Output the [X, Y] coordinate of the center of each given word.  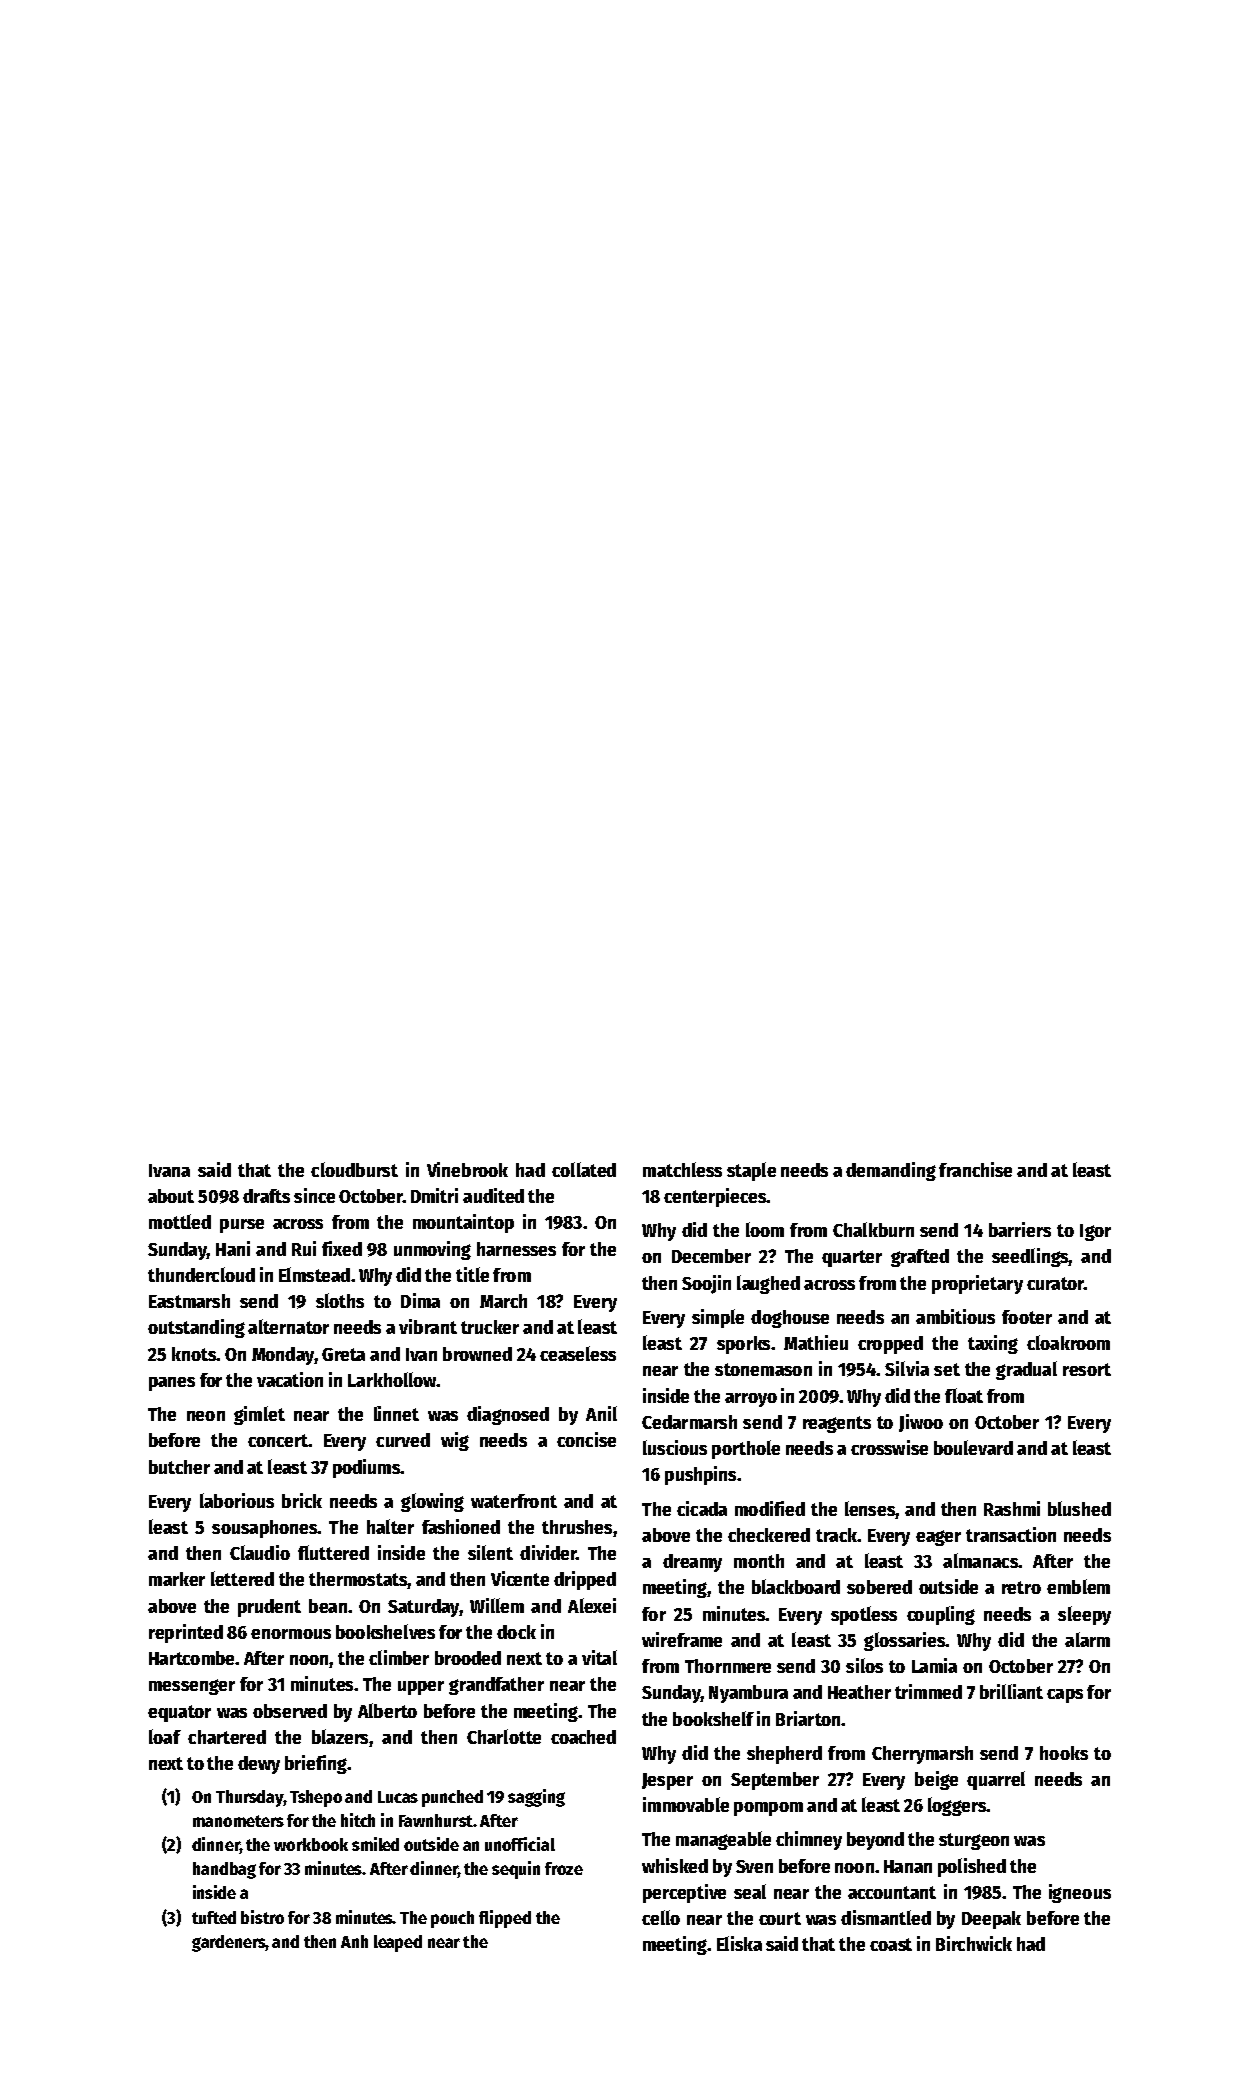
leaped [398, 1943]
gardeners [229, 1943]
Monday [283, 1356]
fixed [342, 1248]
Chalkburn [873, 1229]
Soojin [706, 1284]
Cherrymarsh [922, 1755]
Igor [1095, 1232]
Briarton [808, 1718]
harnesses [516, 1249]
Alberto [387, 1710]
